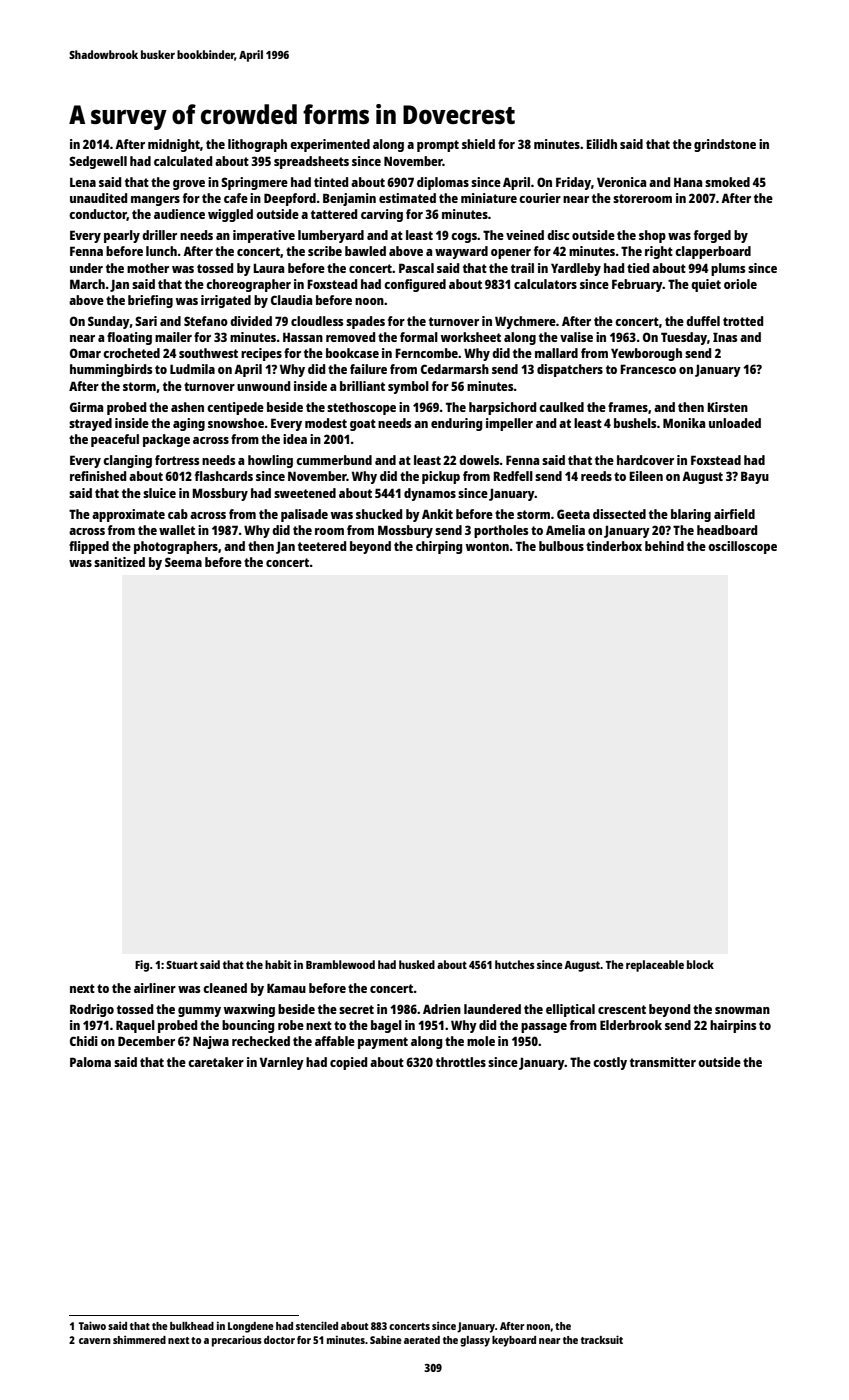  I want to click on cafe, so click(236, 198).
